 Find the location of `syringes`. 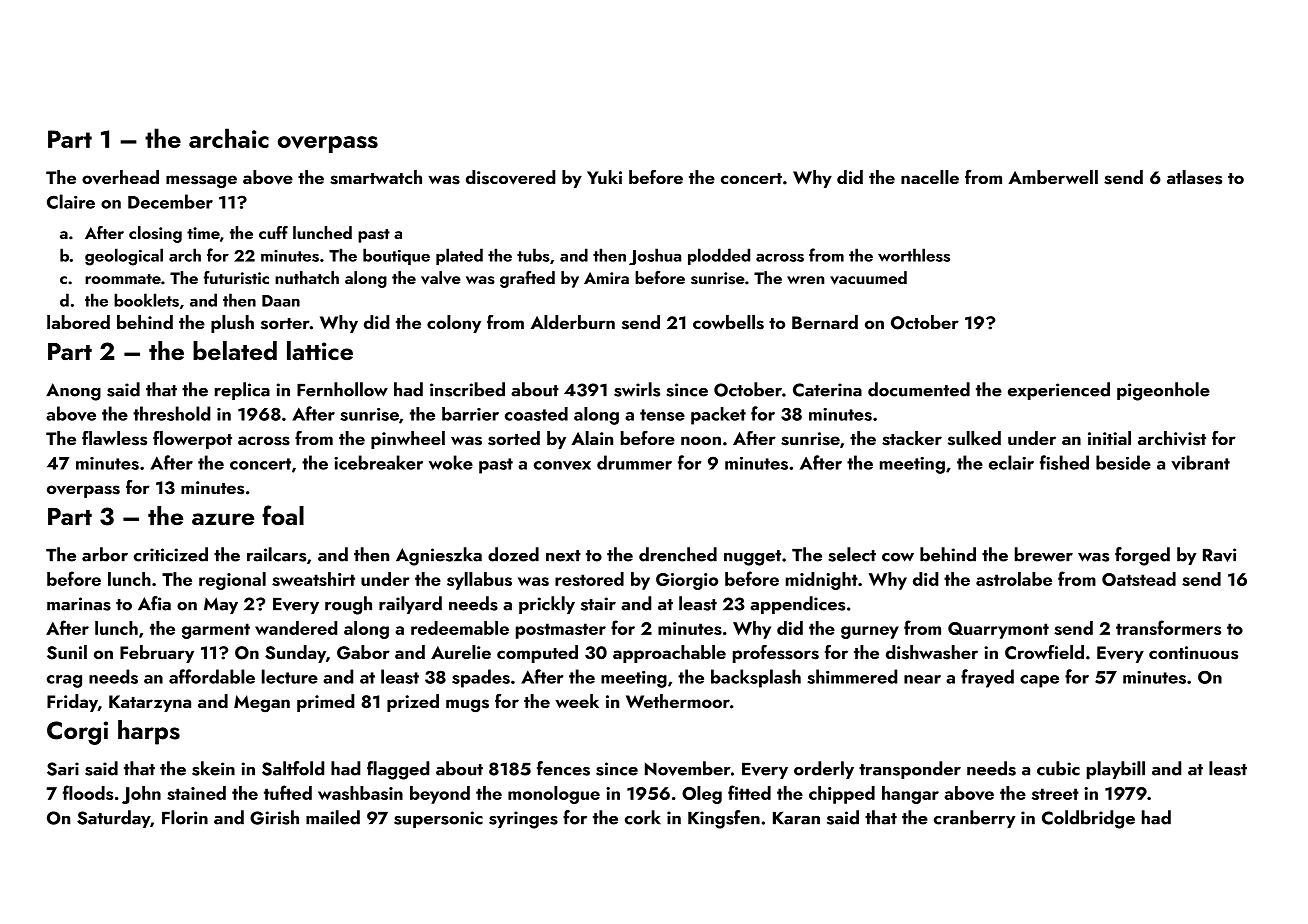

syringes is located at coordinates (523, 820).
